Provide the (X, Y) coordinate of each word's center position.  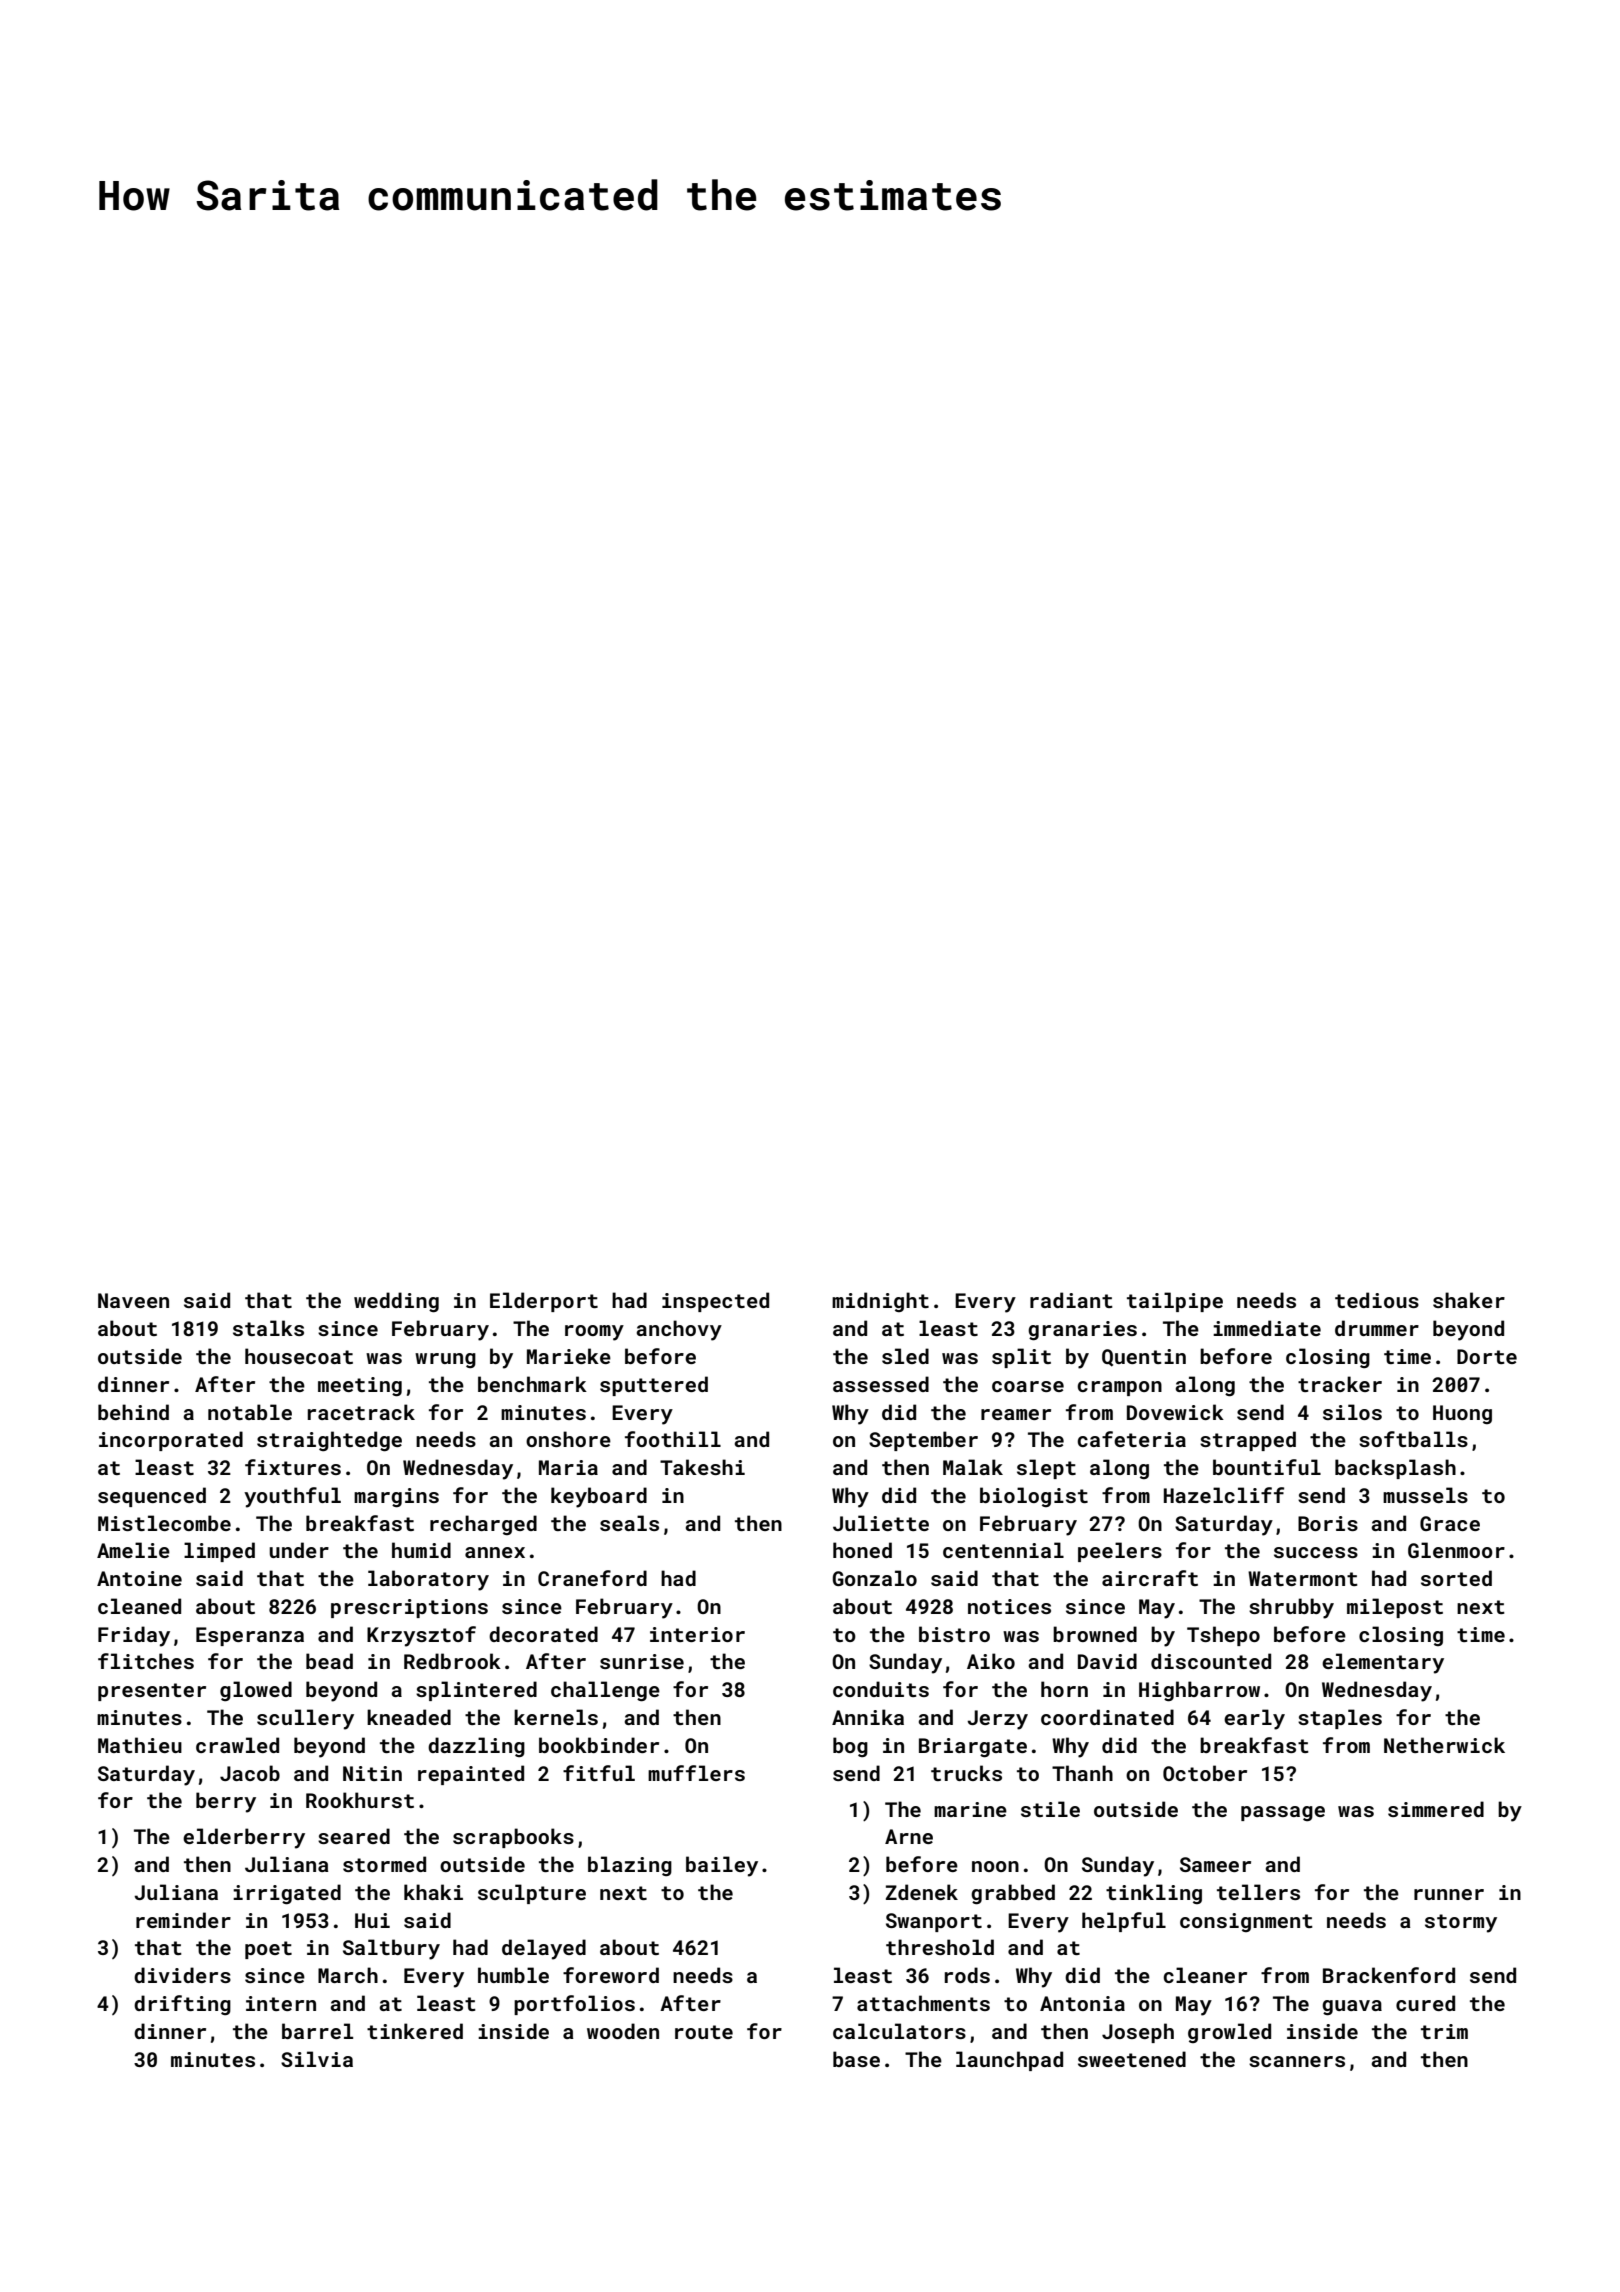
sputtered (654, 1386)
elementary (1383, 1663)
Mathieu (140, 1745)
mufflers (696, 1773)
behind (133, 1412)
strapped (1248, 1441)
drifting (182, 2005)
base (856, 2059)
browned (1095, 1634)
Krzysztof (421, 1636)
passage (1283, 1813)
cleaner (1205, 1975)
